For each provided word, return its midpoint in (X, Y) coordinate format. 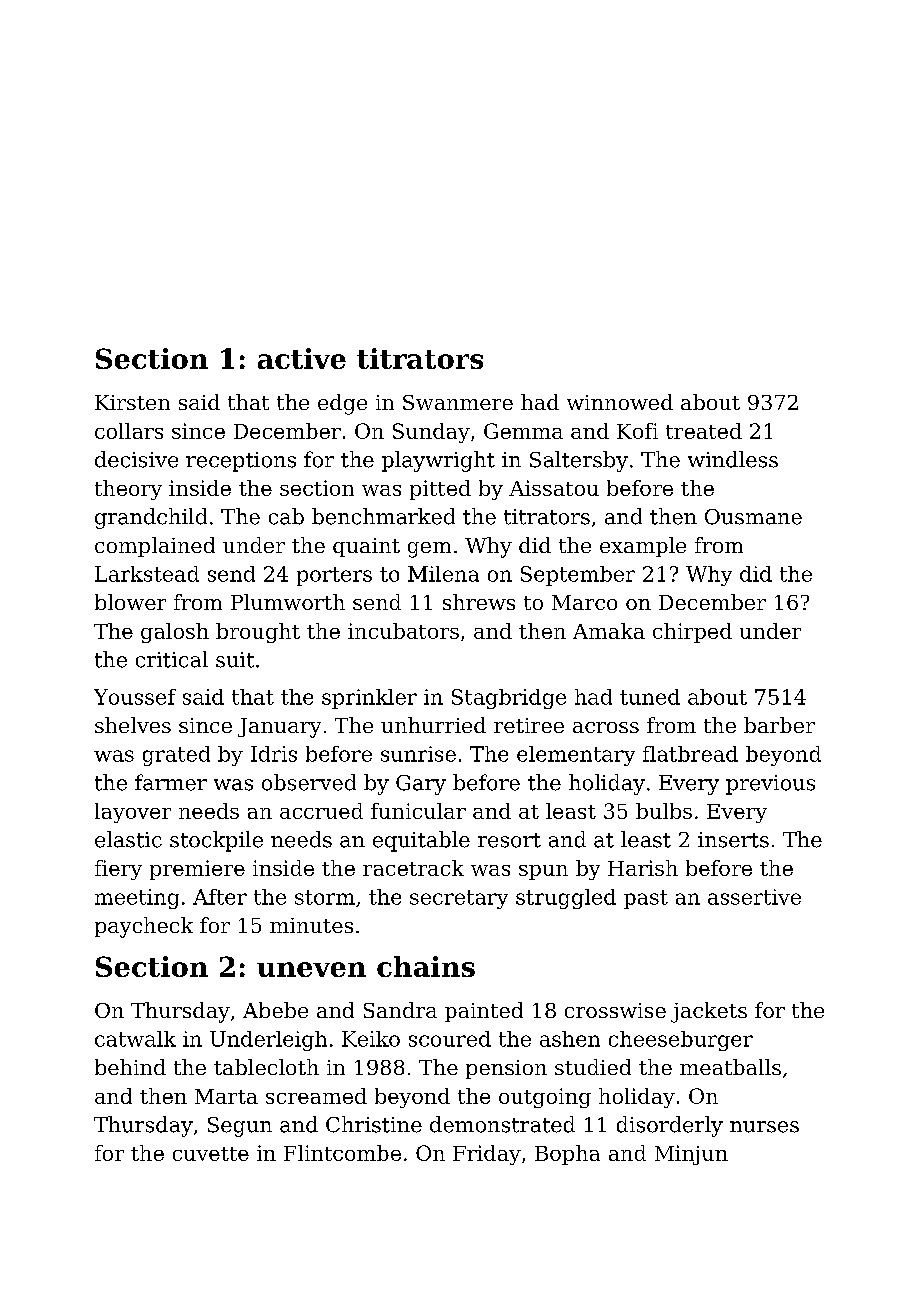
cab (286, 516)
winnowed (620, 402)
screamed (316, 1096)
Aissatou (554, 488)
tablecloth (266, 1067)
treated (704, 431)
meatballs (730, 1067)
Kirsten (132, 402)
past (646, 899)
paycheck (144, 927)
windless (733, 459)
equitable (421, 841)
